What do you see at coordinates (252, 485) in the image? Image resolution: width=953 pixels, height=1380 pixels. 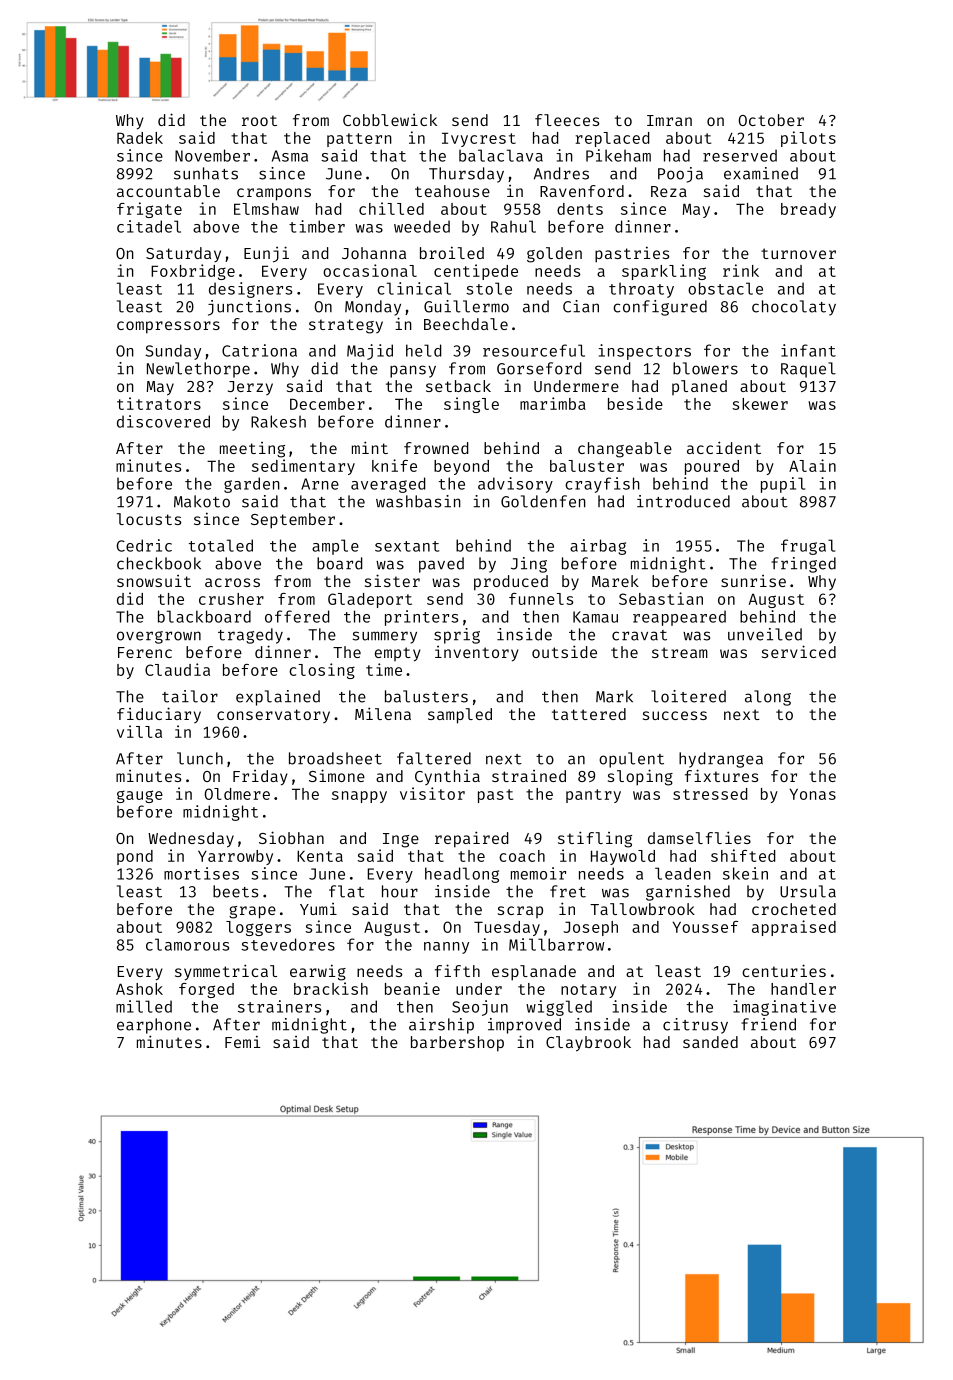 I see `garden` at bounding box center [252, 485].
